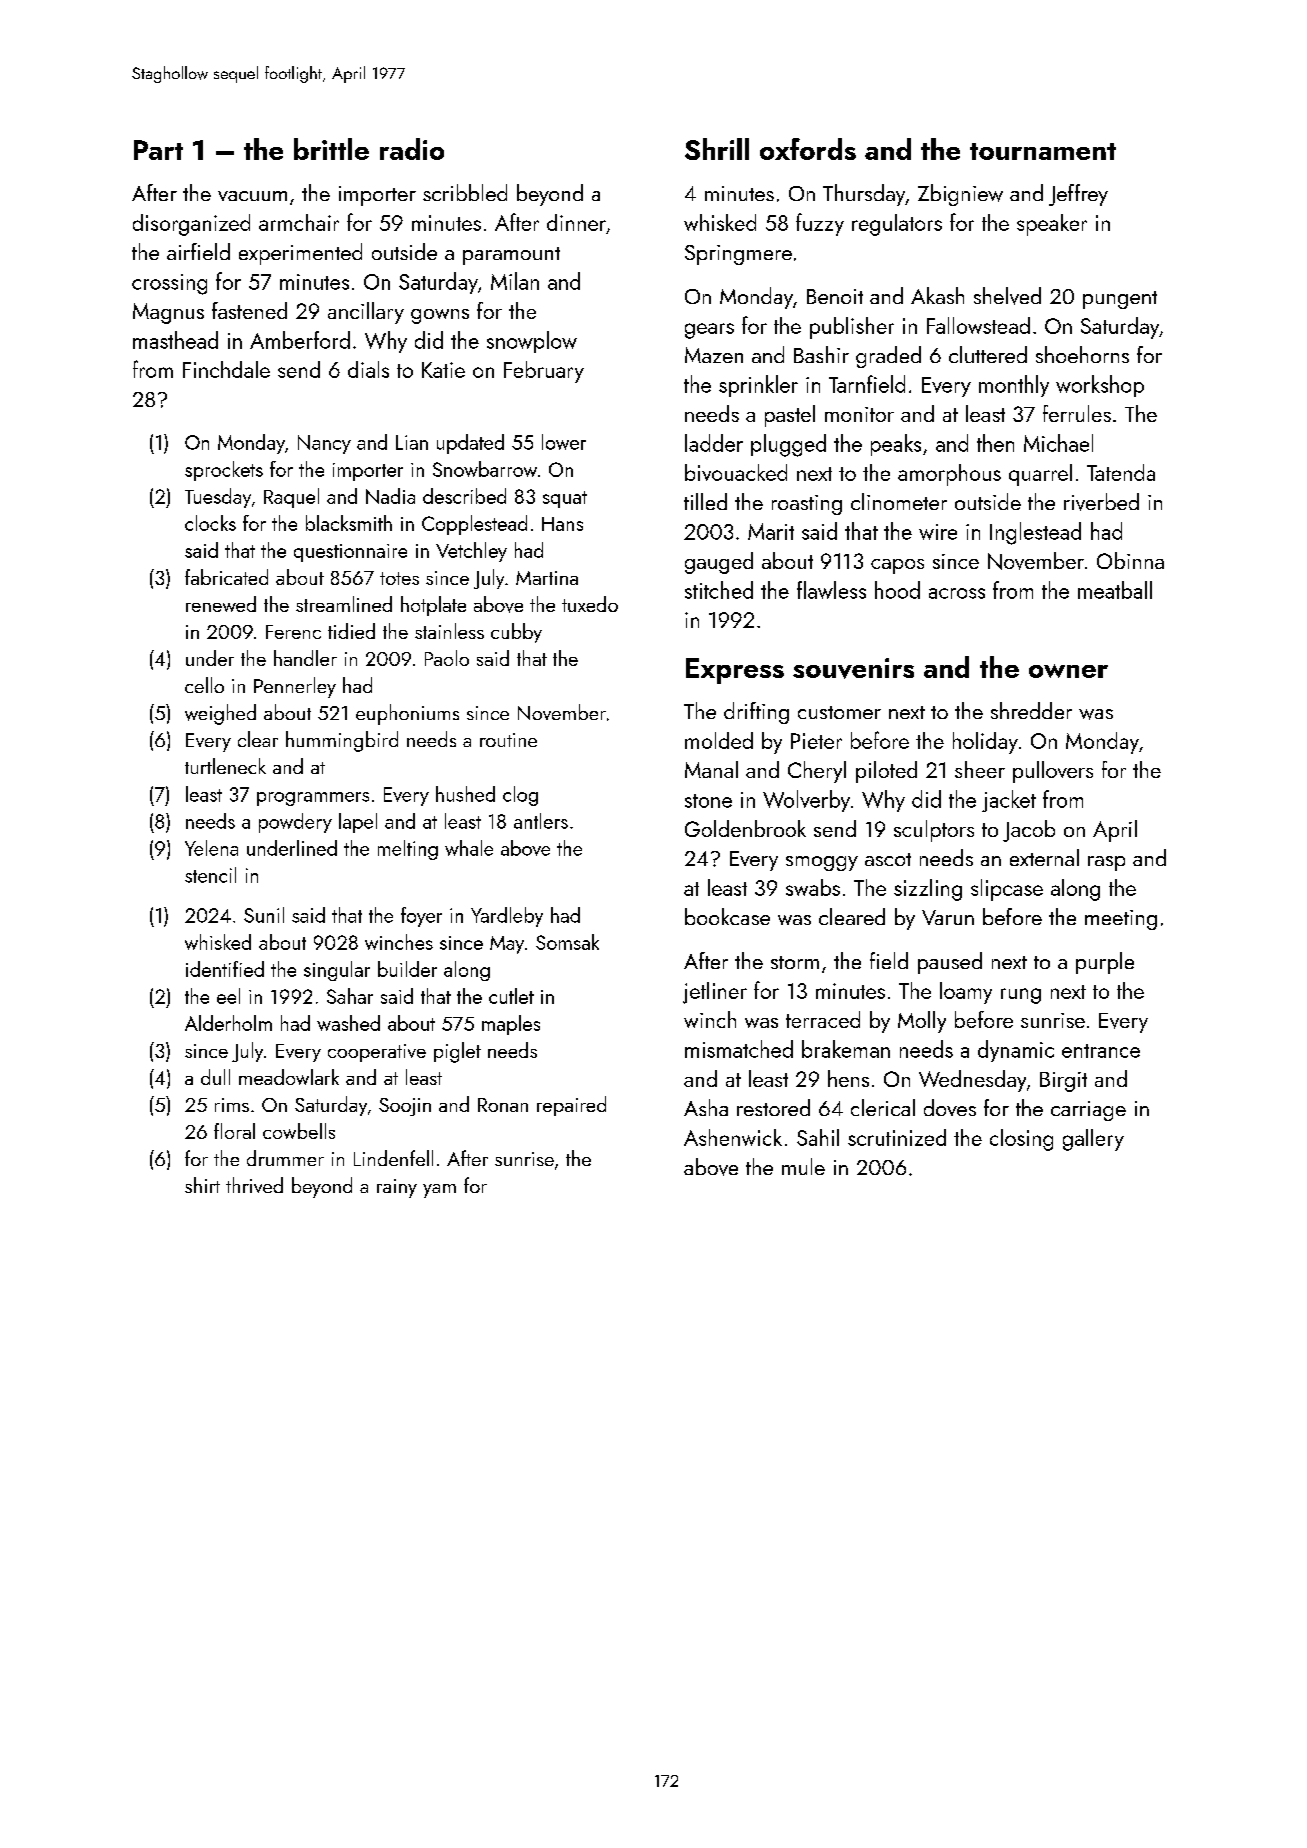  Describe the element at coordinates (1101, 1051) in the page. I see `entrance` at that location.
